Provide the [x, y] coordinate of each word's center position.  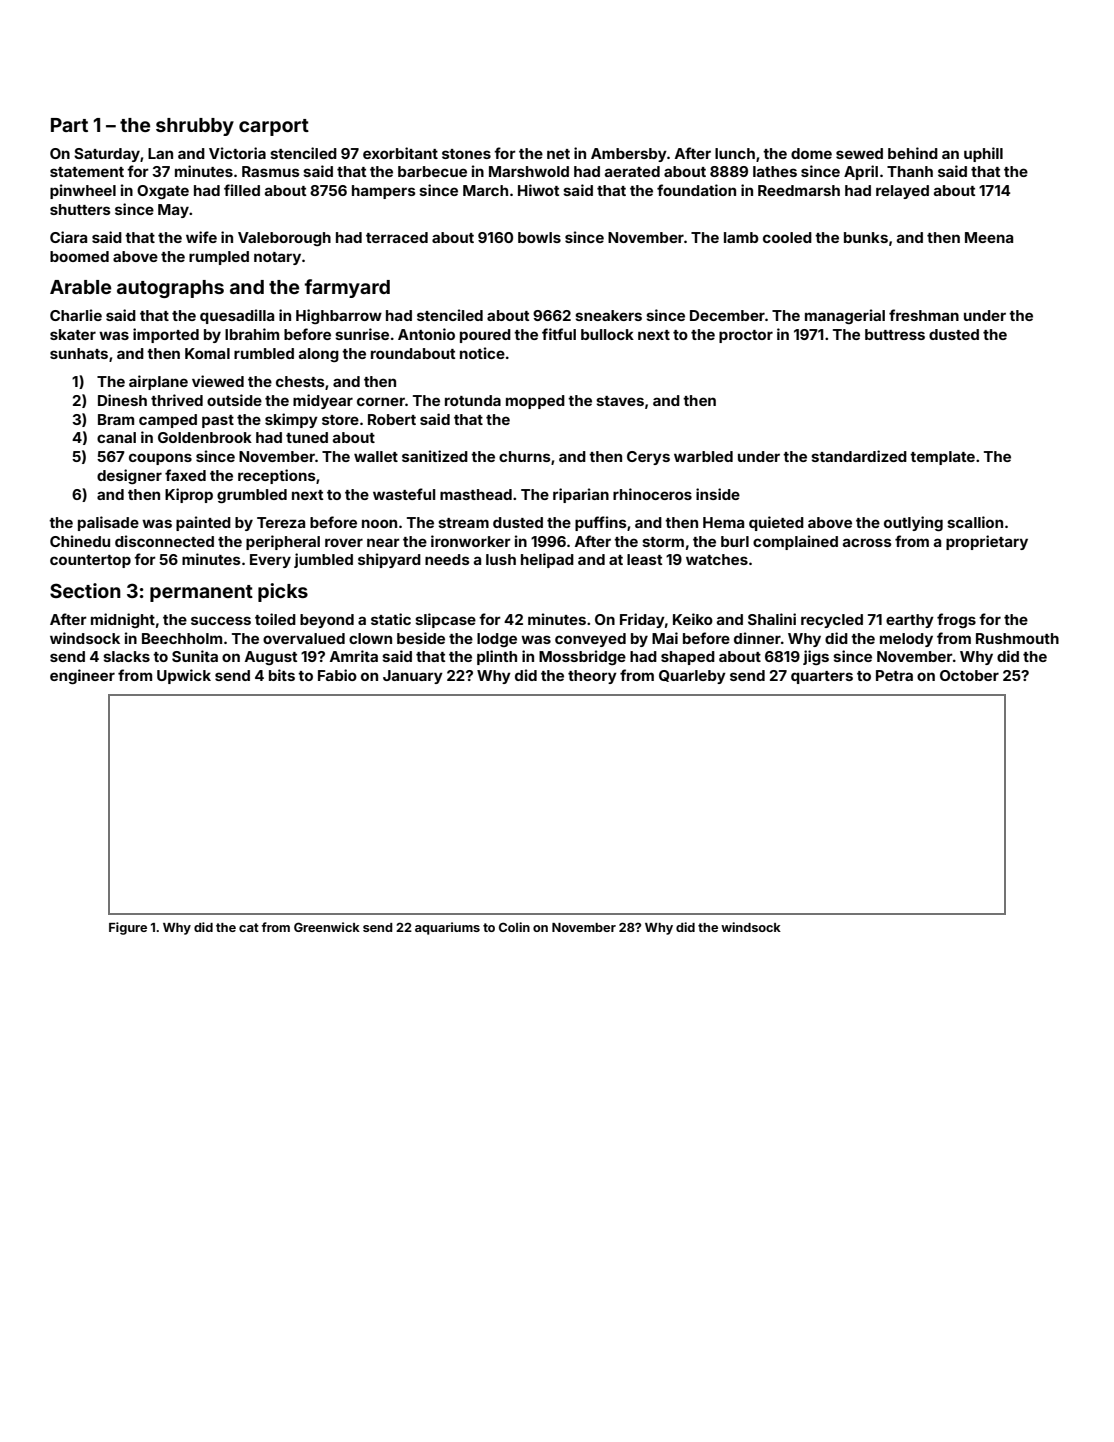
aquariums [447, 928]
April [861, 172]
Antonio [426, 334]
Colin [514, 927]
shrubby [195, 127]
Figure [128, 928]
